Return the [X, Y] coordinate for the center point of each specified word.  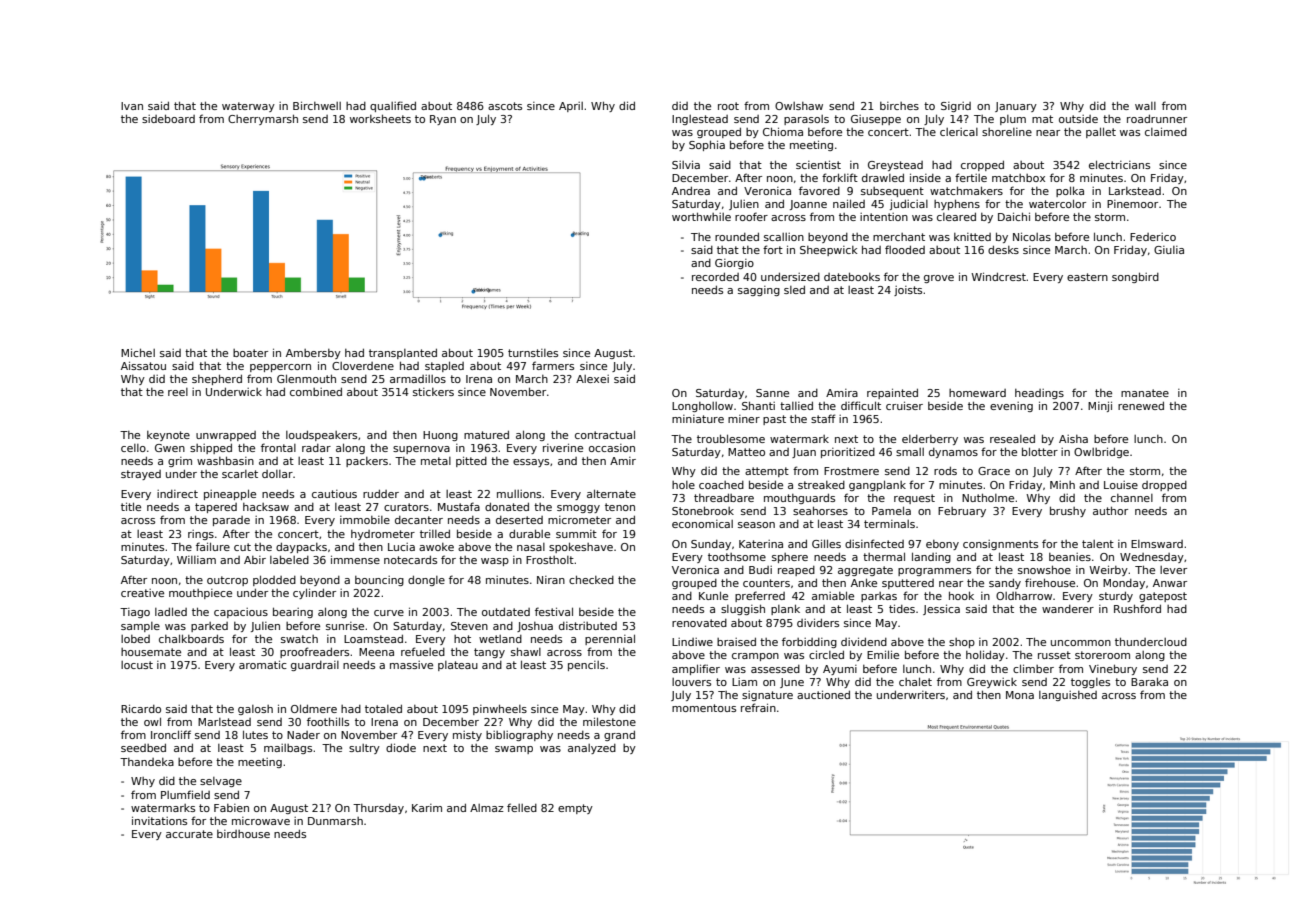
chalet [915, 681]
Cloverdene [363, 366]
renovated [699, 623]
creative [142, 593]
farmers [553, 365]
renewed [1141, 405]
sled [794, 289]
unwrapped [226, 436]
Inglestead [700, 120]
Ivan [132, 106]
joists [908, 291]
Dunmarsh [335, 821]
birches [899, 106]
